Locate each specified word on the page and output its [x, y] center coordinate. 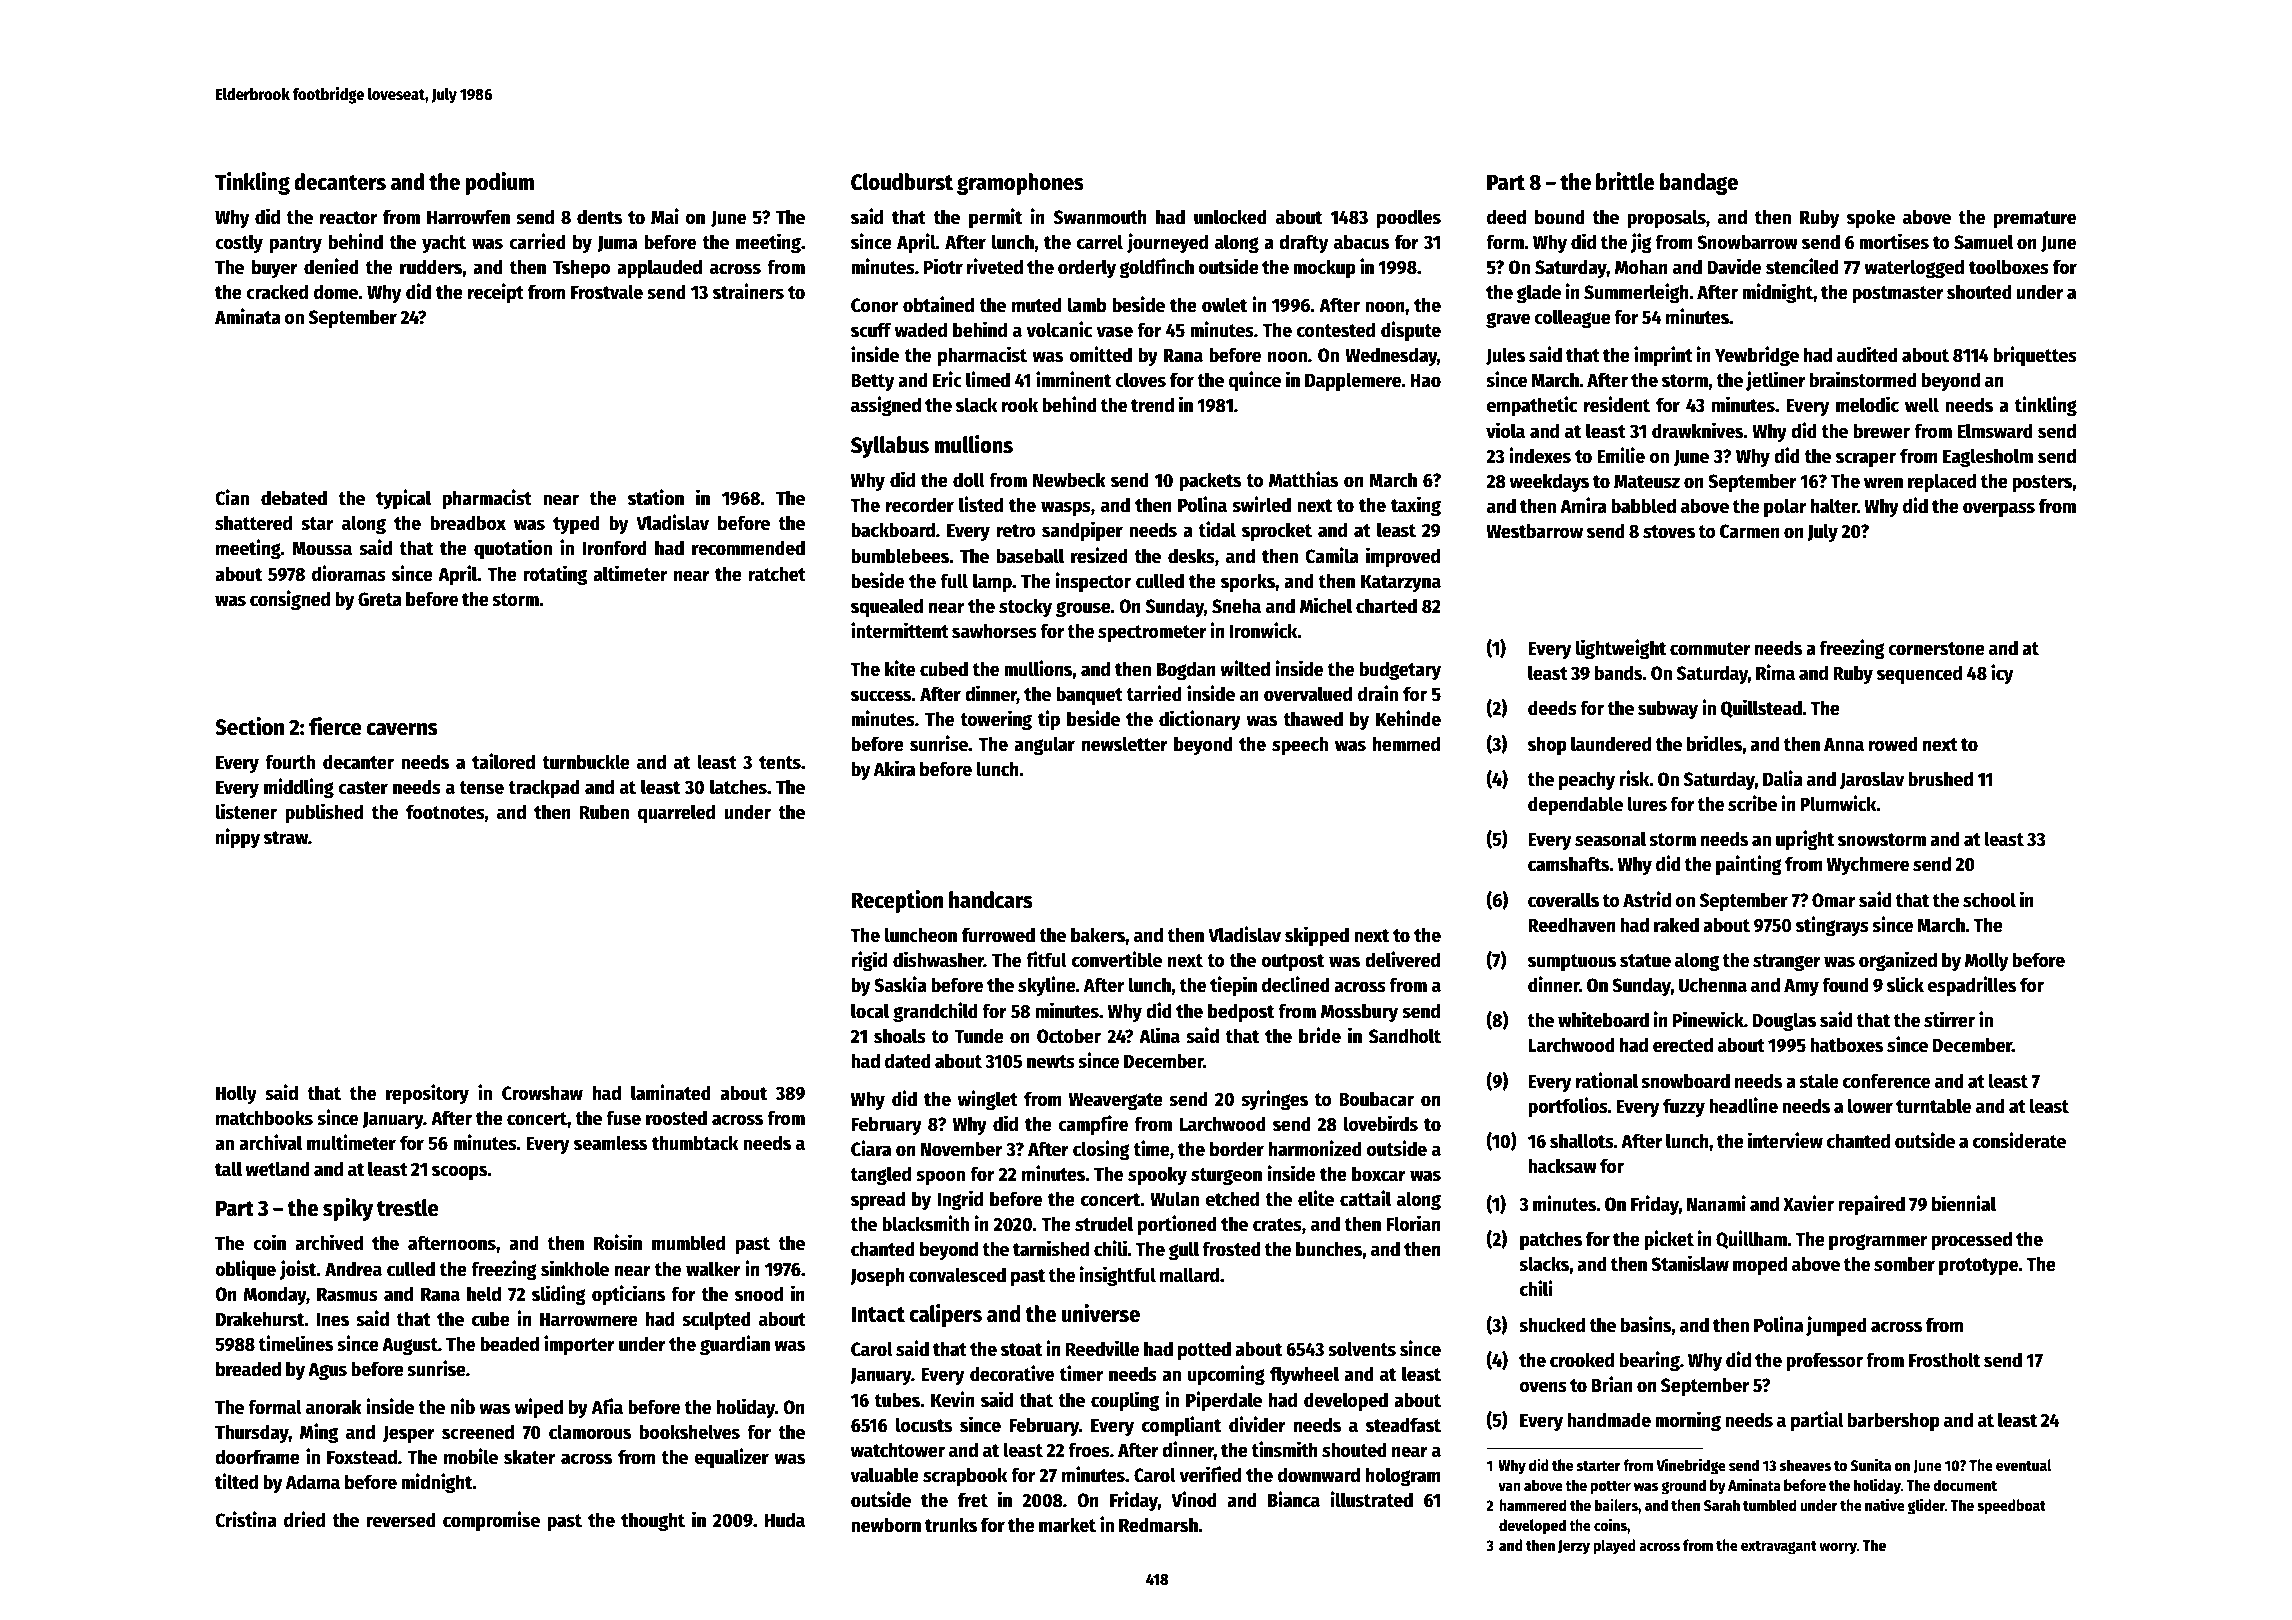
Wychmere [1868, 865]
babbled [1643, 506]
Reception [897, 901]
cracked [277, 292]
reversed [401, 1520]
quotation [513, 549]
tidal [1217, 529]
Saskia [900, 984]
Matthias [1303, 479]
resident [1617, 404]
